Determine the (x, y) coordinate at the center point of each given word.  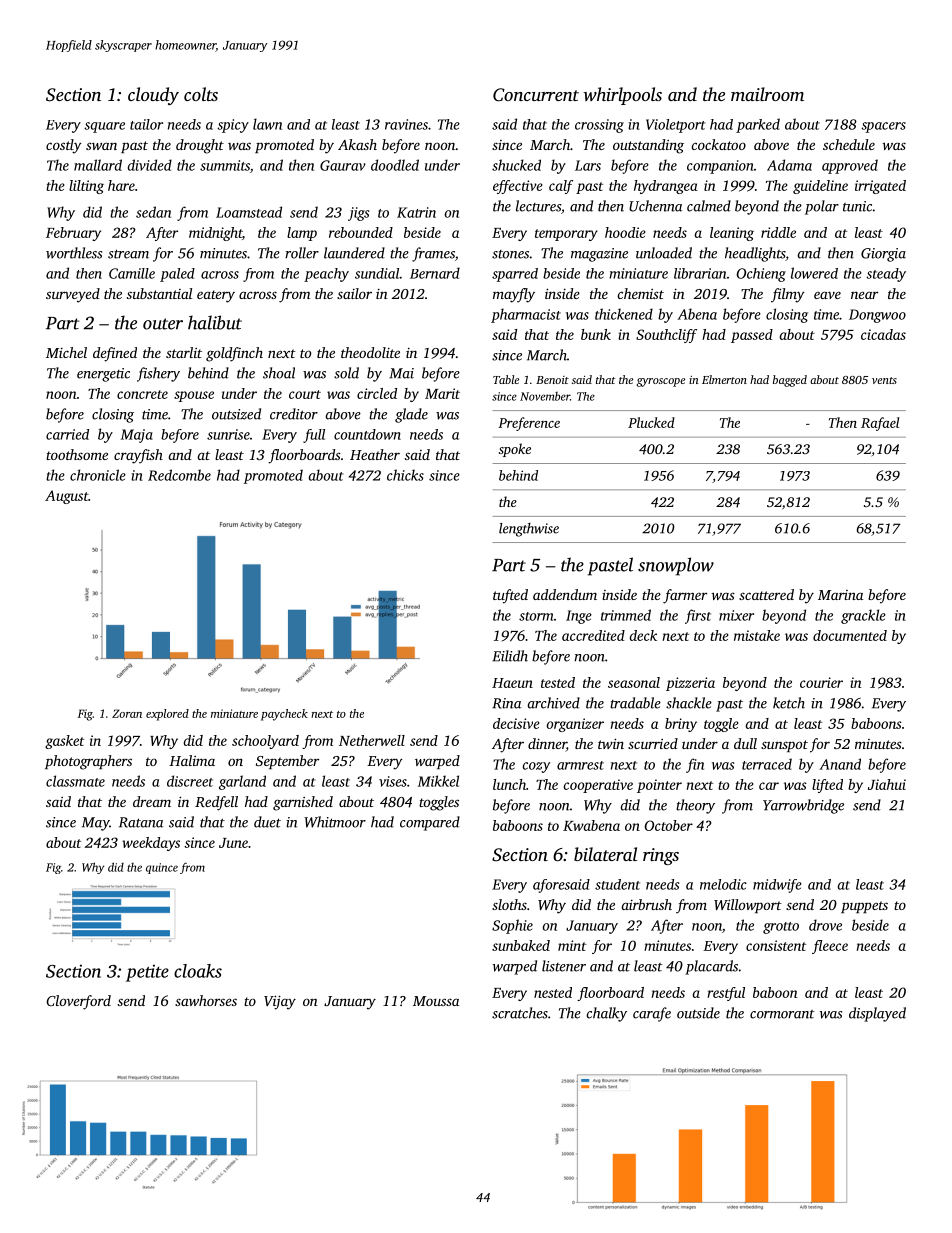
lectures (538, 206)
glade (411, 415)
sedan (153, 212)
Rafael (880, 424)
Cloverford (79, 1002)
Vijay (280, 1002)
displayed (877, 1014)
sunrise (228, 434)
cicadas (883, 334)
